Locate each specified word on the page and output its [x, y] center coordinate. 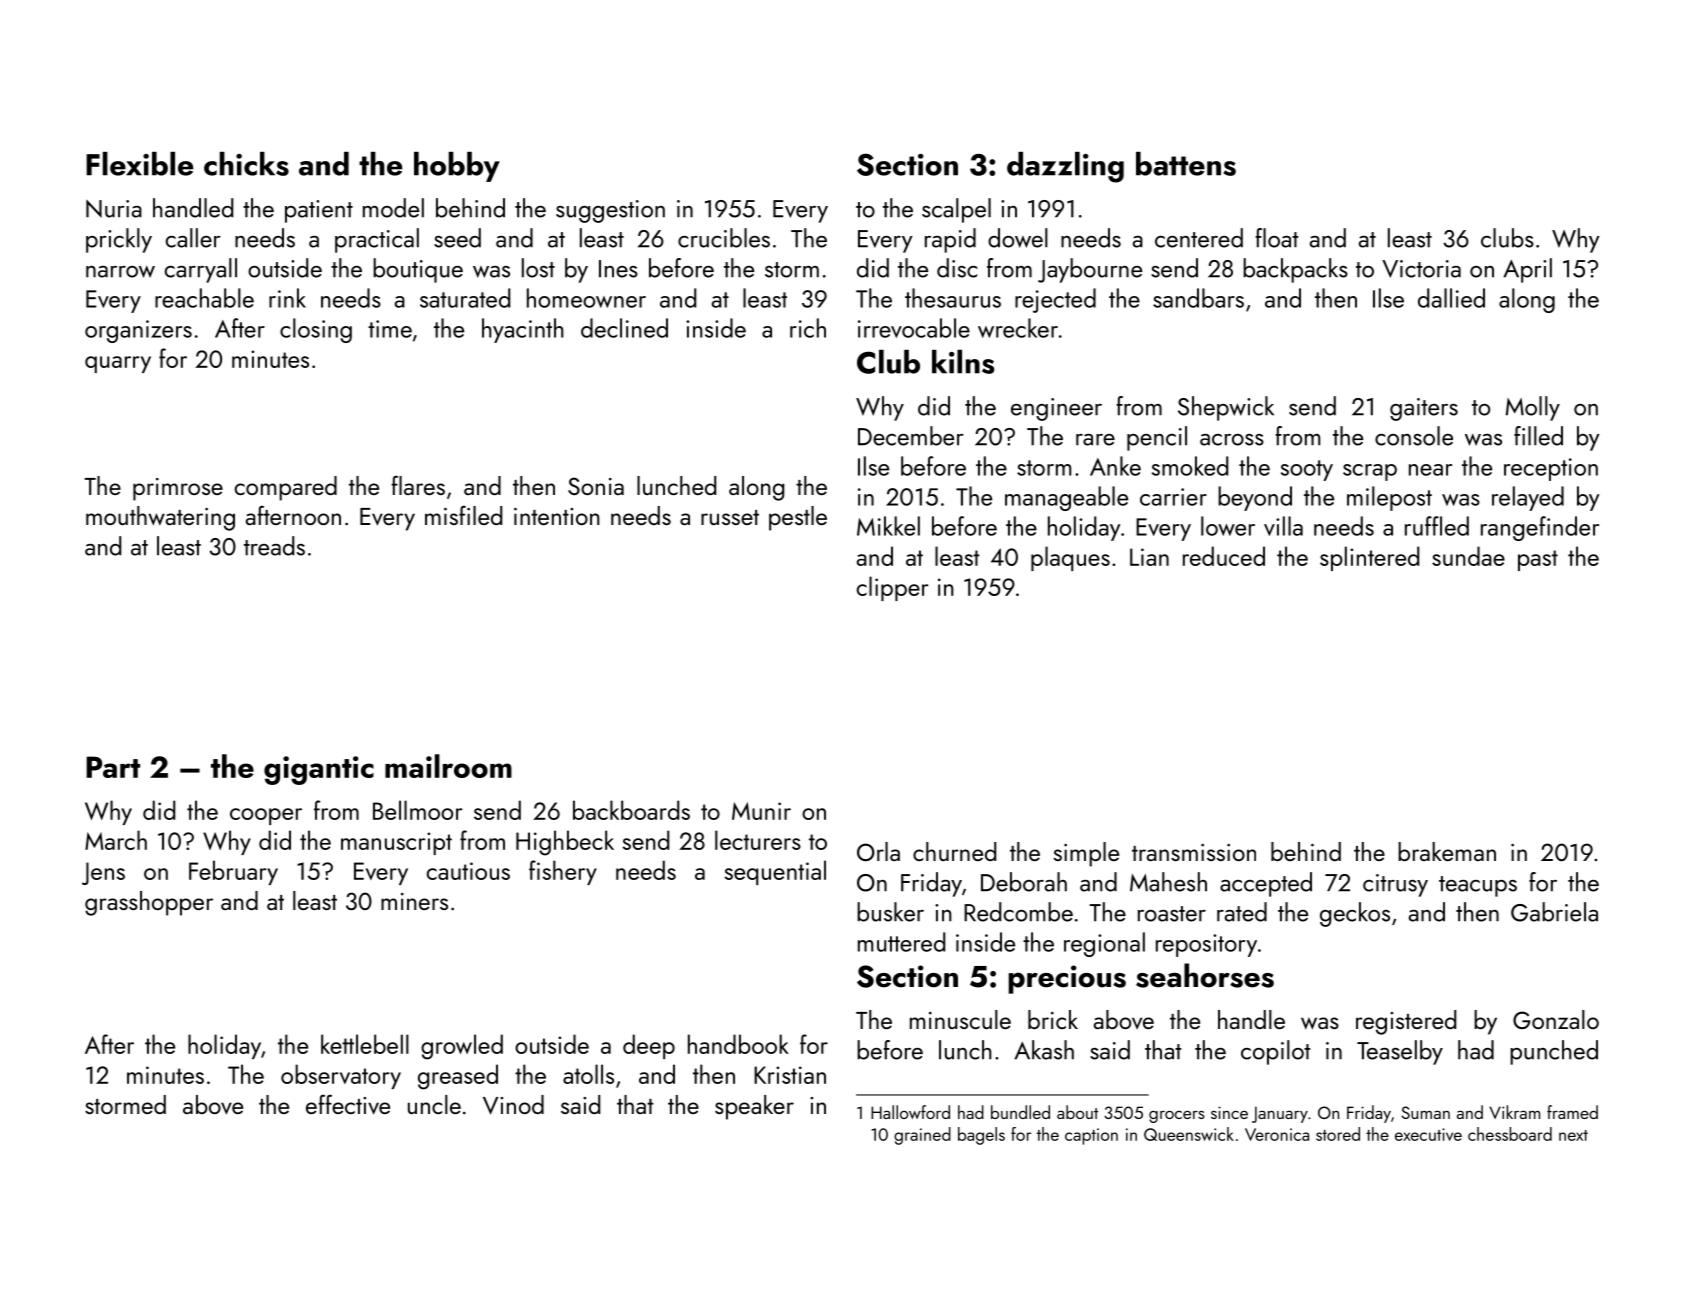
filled [1538, 436]
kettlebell [365, 1044]
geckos [1355, 914]
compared [286, 488]
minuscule [960, 1019]
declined [624, 328]
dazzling [1065, 167]
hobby [457, 167]
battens [1186, 164]
